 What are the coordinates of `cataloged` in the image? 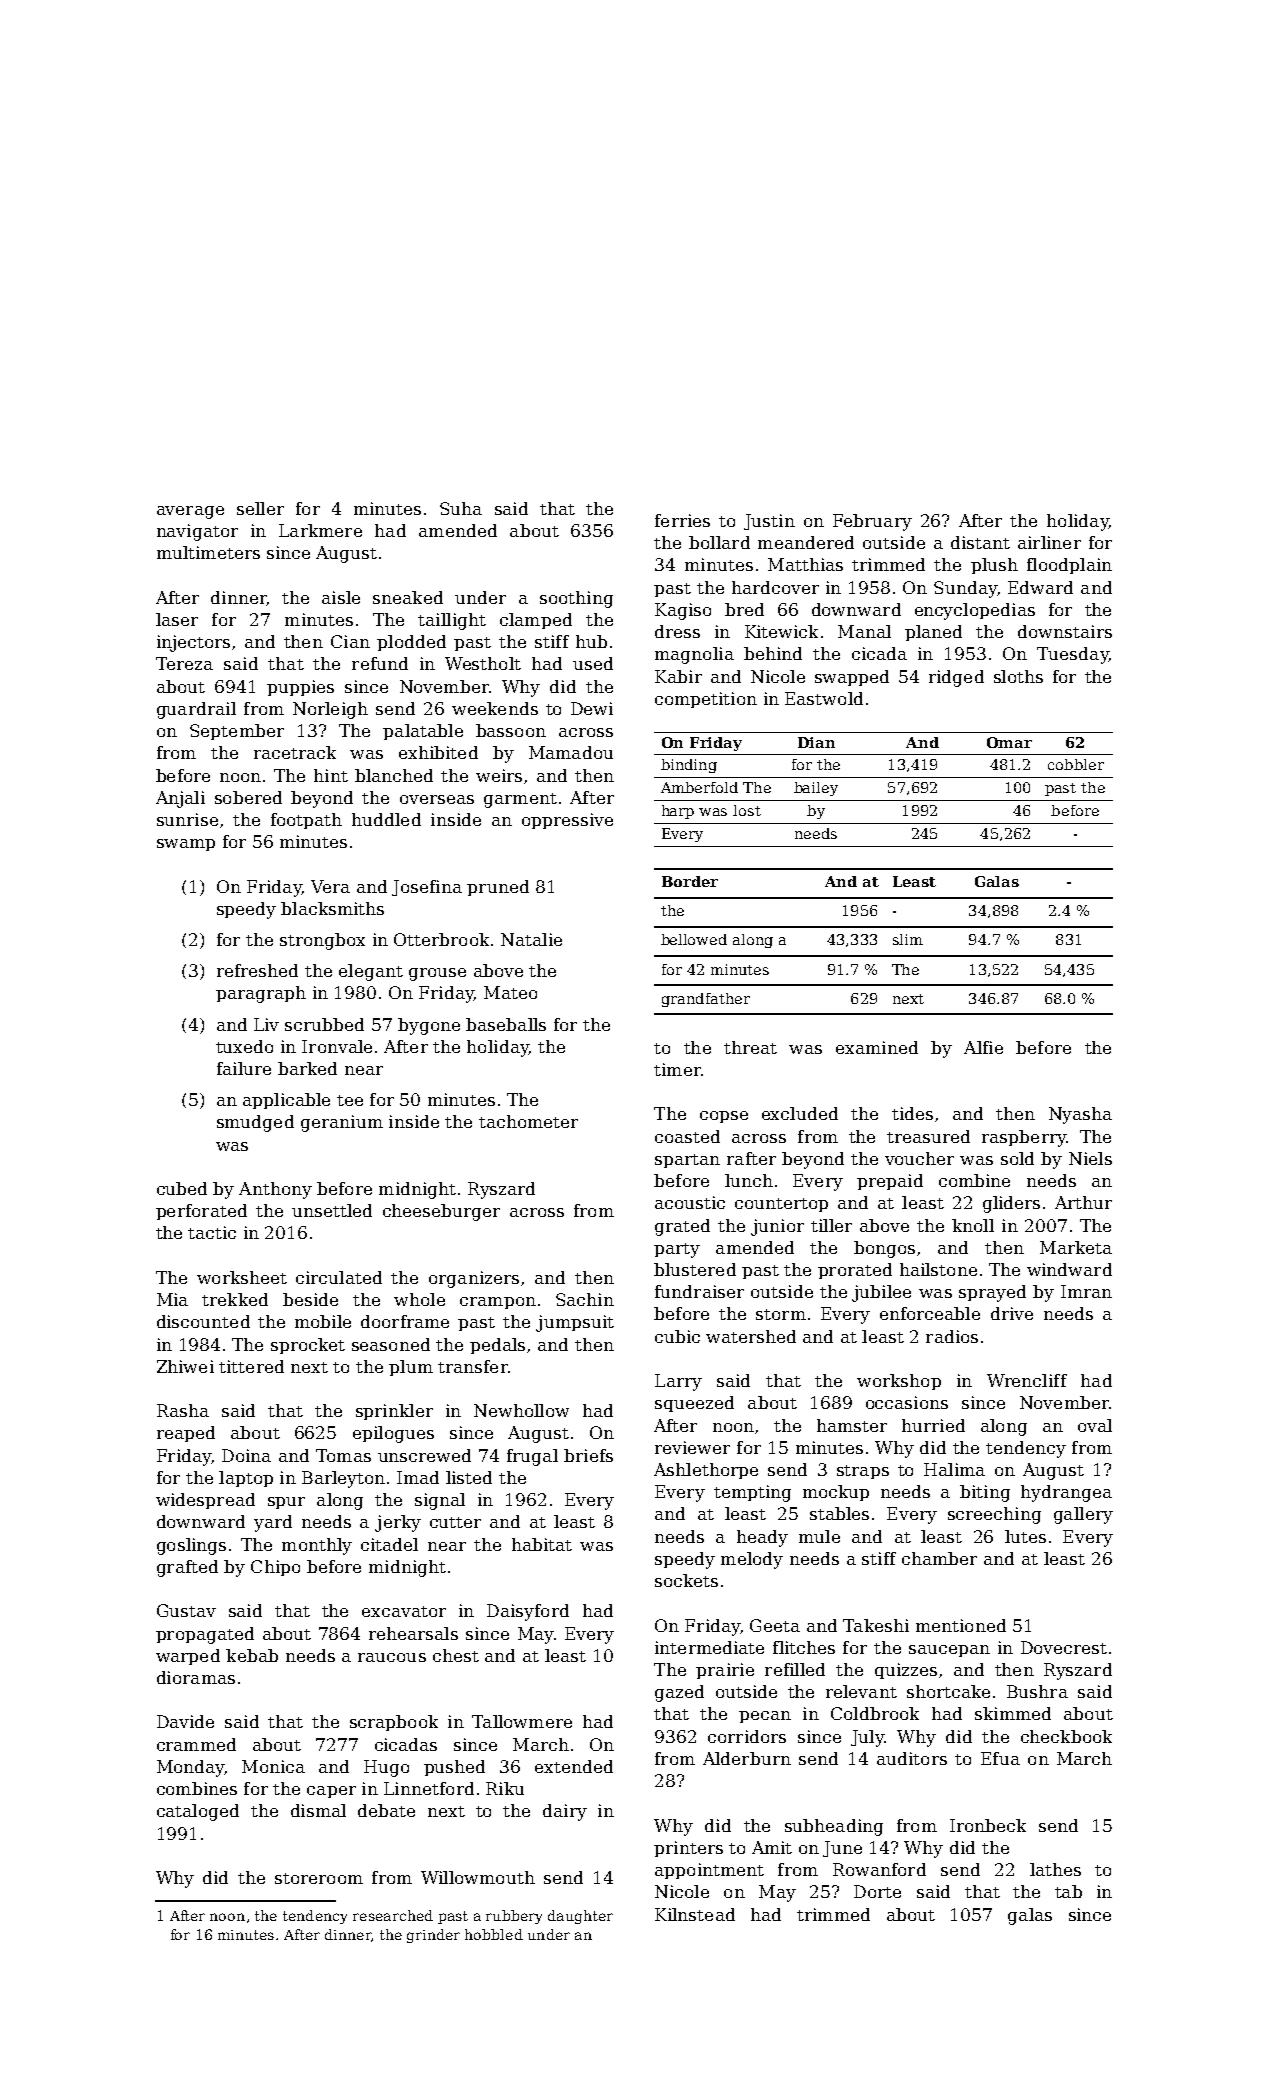 It's located at (198, 1812).
